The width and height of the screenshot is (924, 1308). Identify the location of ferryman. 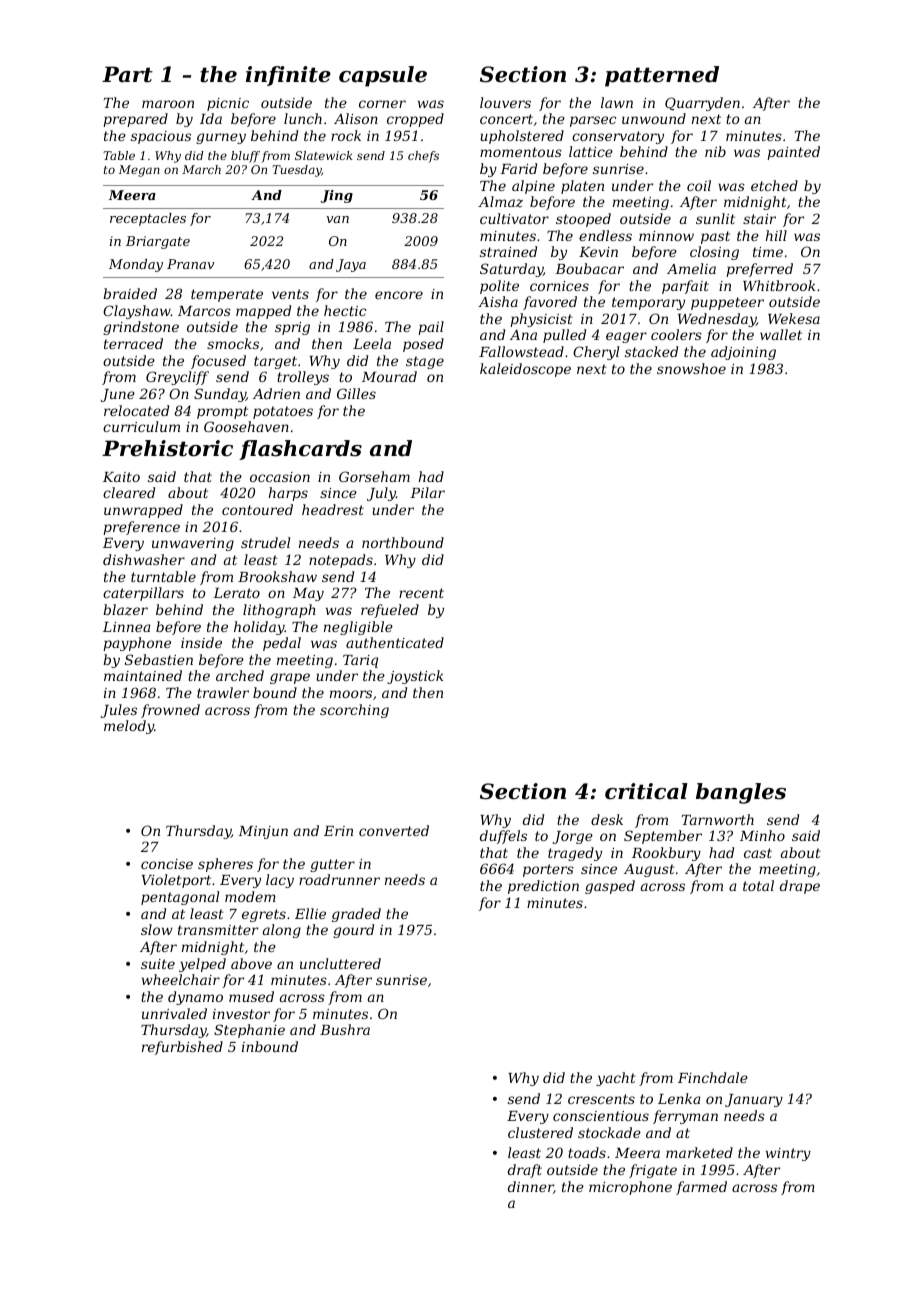
(685, 1117).
